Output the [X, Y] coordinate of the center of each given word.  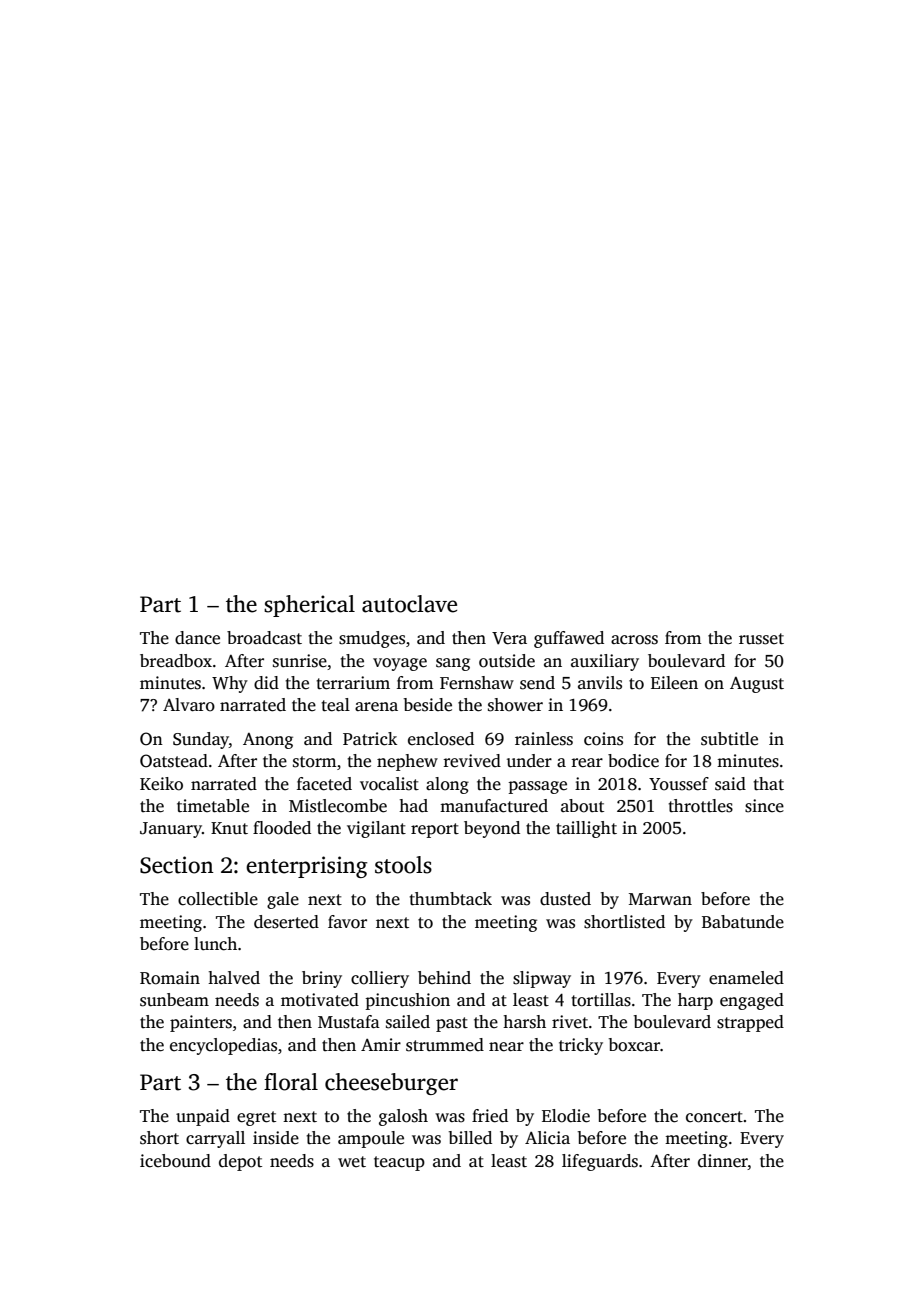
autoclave [409, 604]
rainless [544, 739]
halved [234, 978]
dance [197, 638]
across [634, 640]
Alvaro [189, 705]
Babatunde [743, 922]
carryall [215, 1139]
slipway [542, 979]
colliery [380, 979]
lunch [215, 944]
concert [714, 1117]
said [730, 784]
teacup [399, 1163]
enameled [746, 978]
